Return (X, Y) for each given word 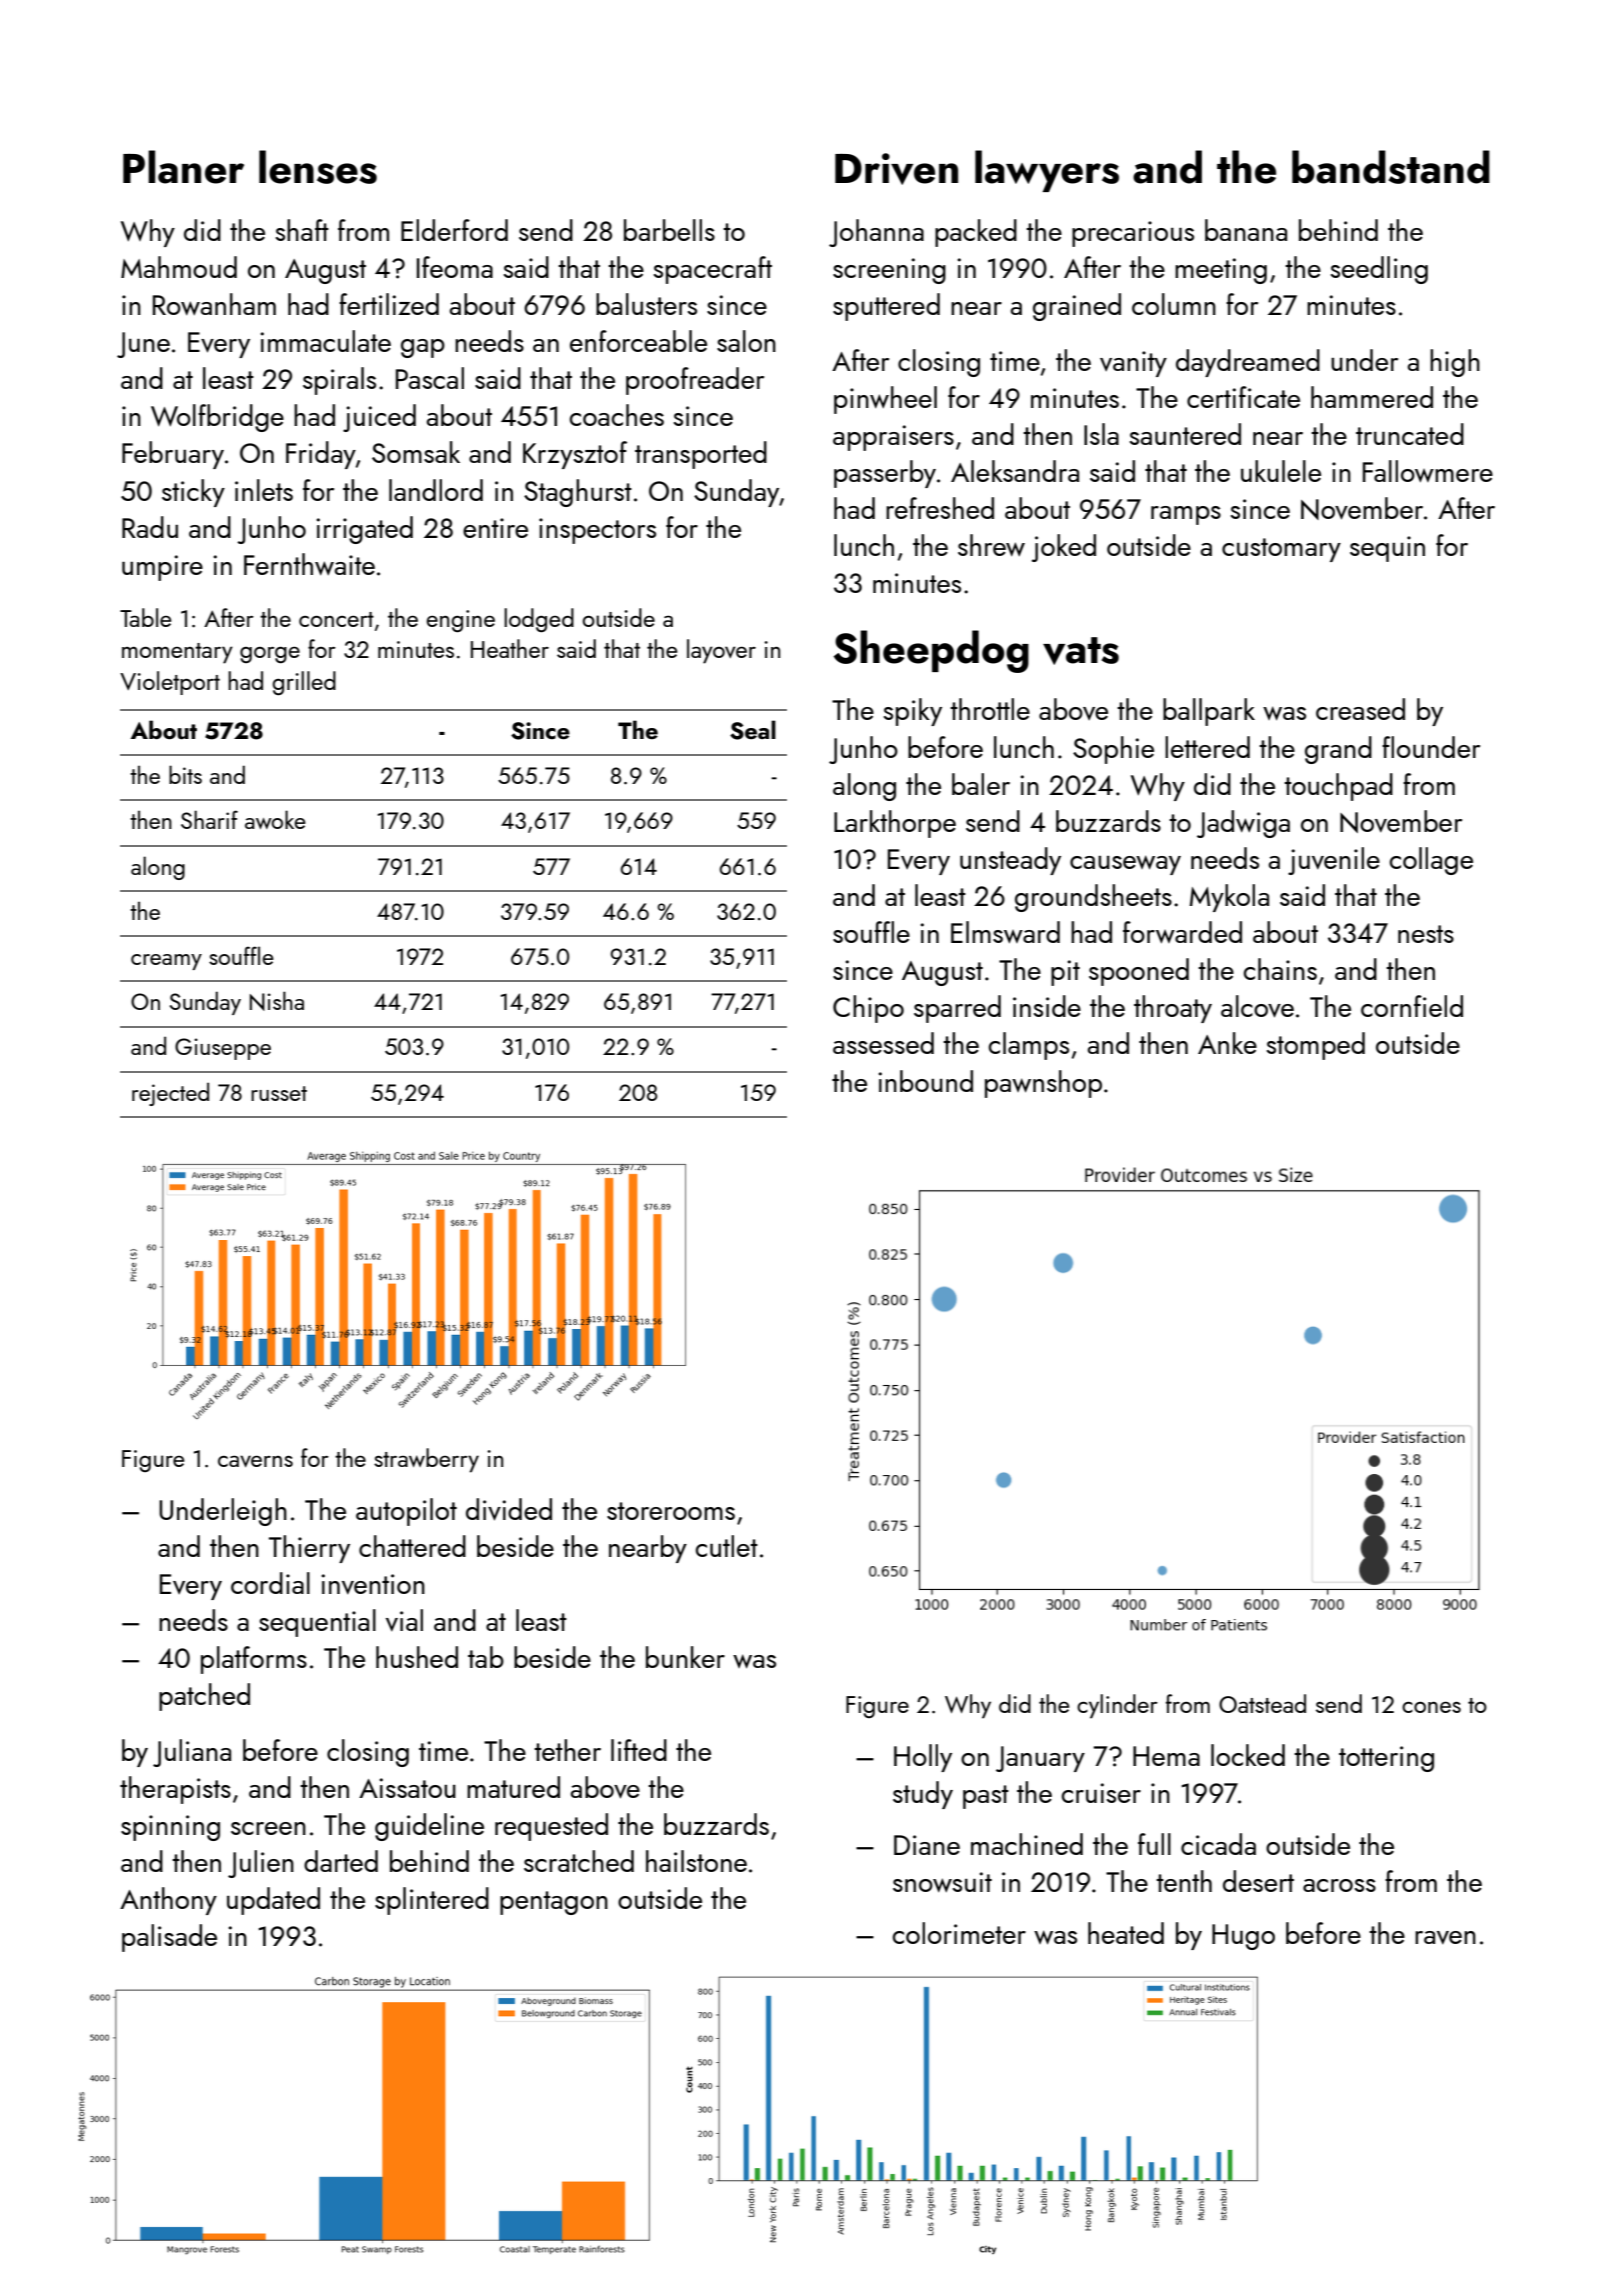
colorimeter (959, 1933)
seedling (1379, 270)
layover (721, 651)
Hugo (1243, 1937)
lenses (318, 167)
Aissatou (407, 1788)
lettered (1207, 747)
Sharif (209, 819)
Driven (896, 169)
